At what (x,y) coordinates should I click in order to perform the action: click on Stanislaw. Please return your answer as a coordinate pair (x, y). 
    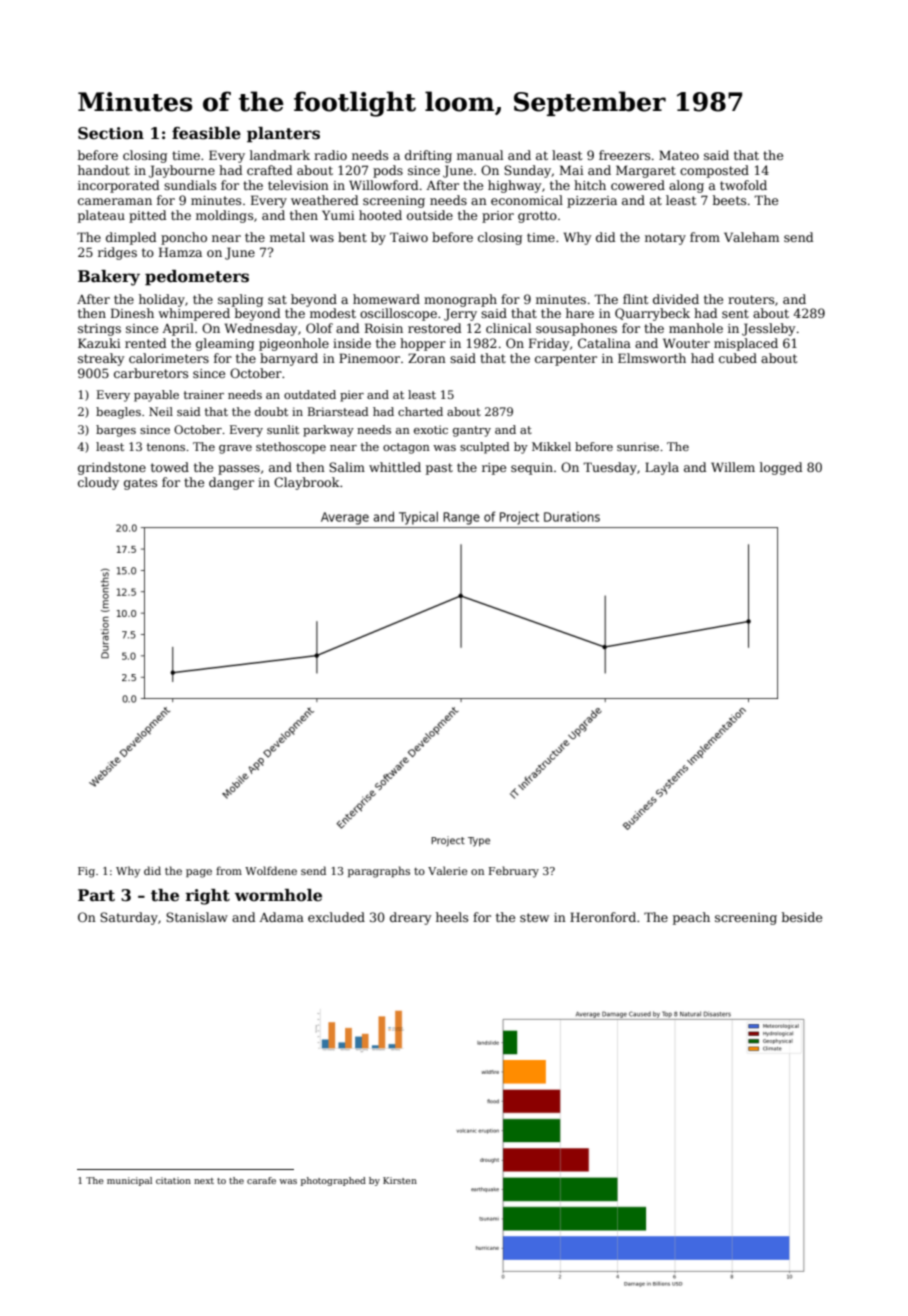
    Looking at the image, I should click on (197, 917).
